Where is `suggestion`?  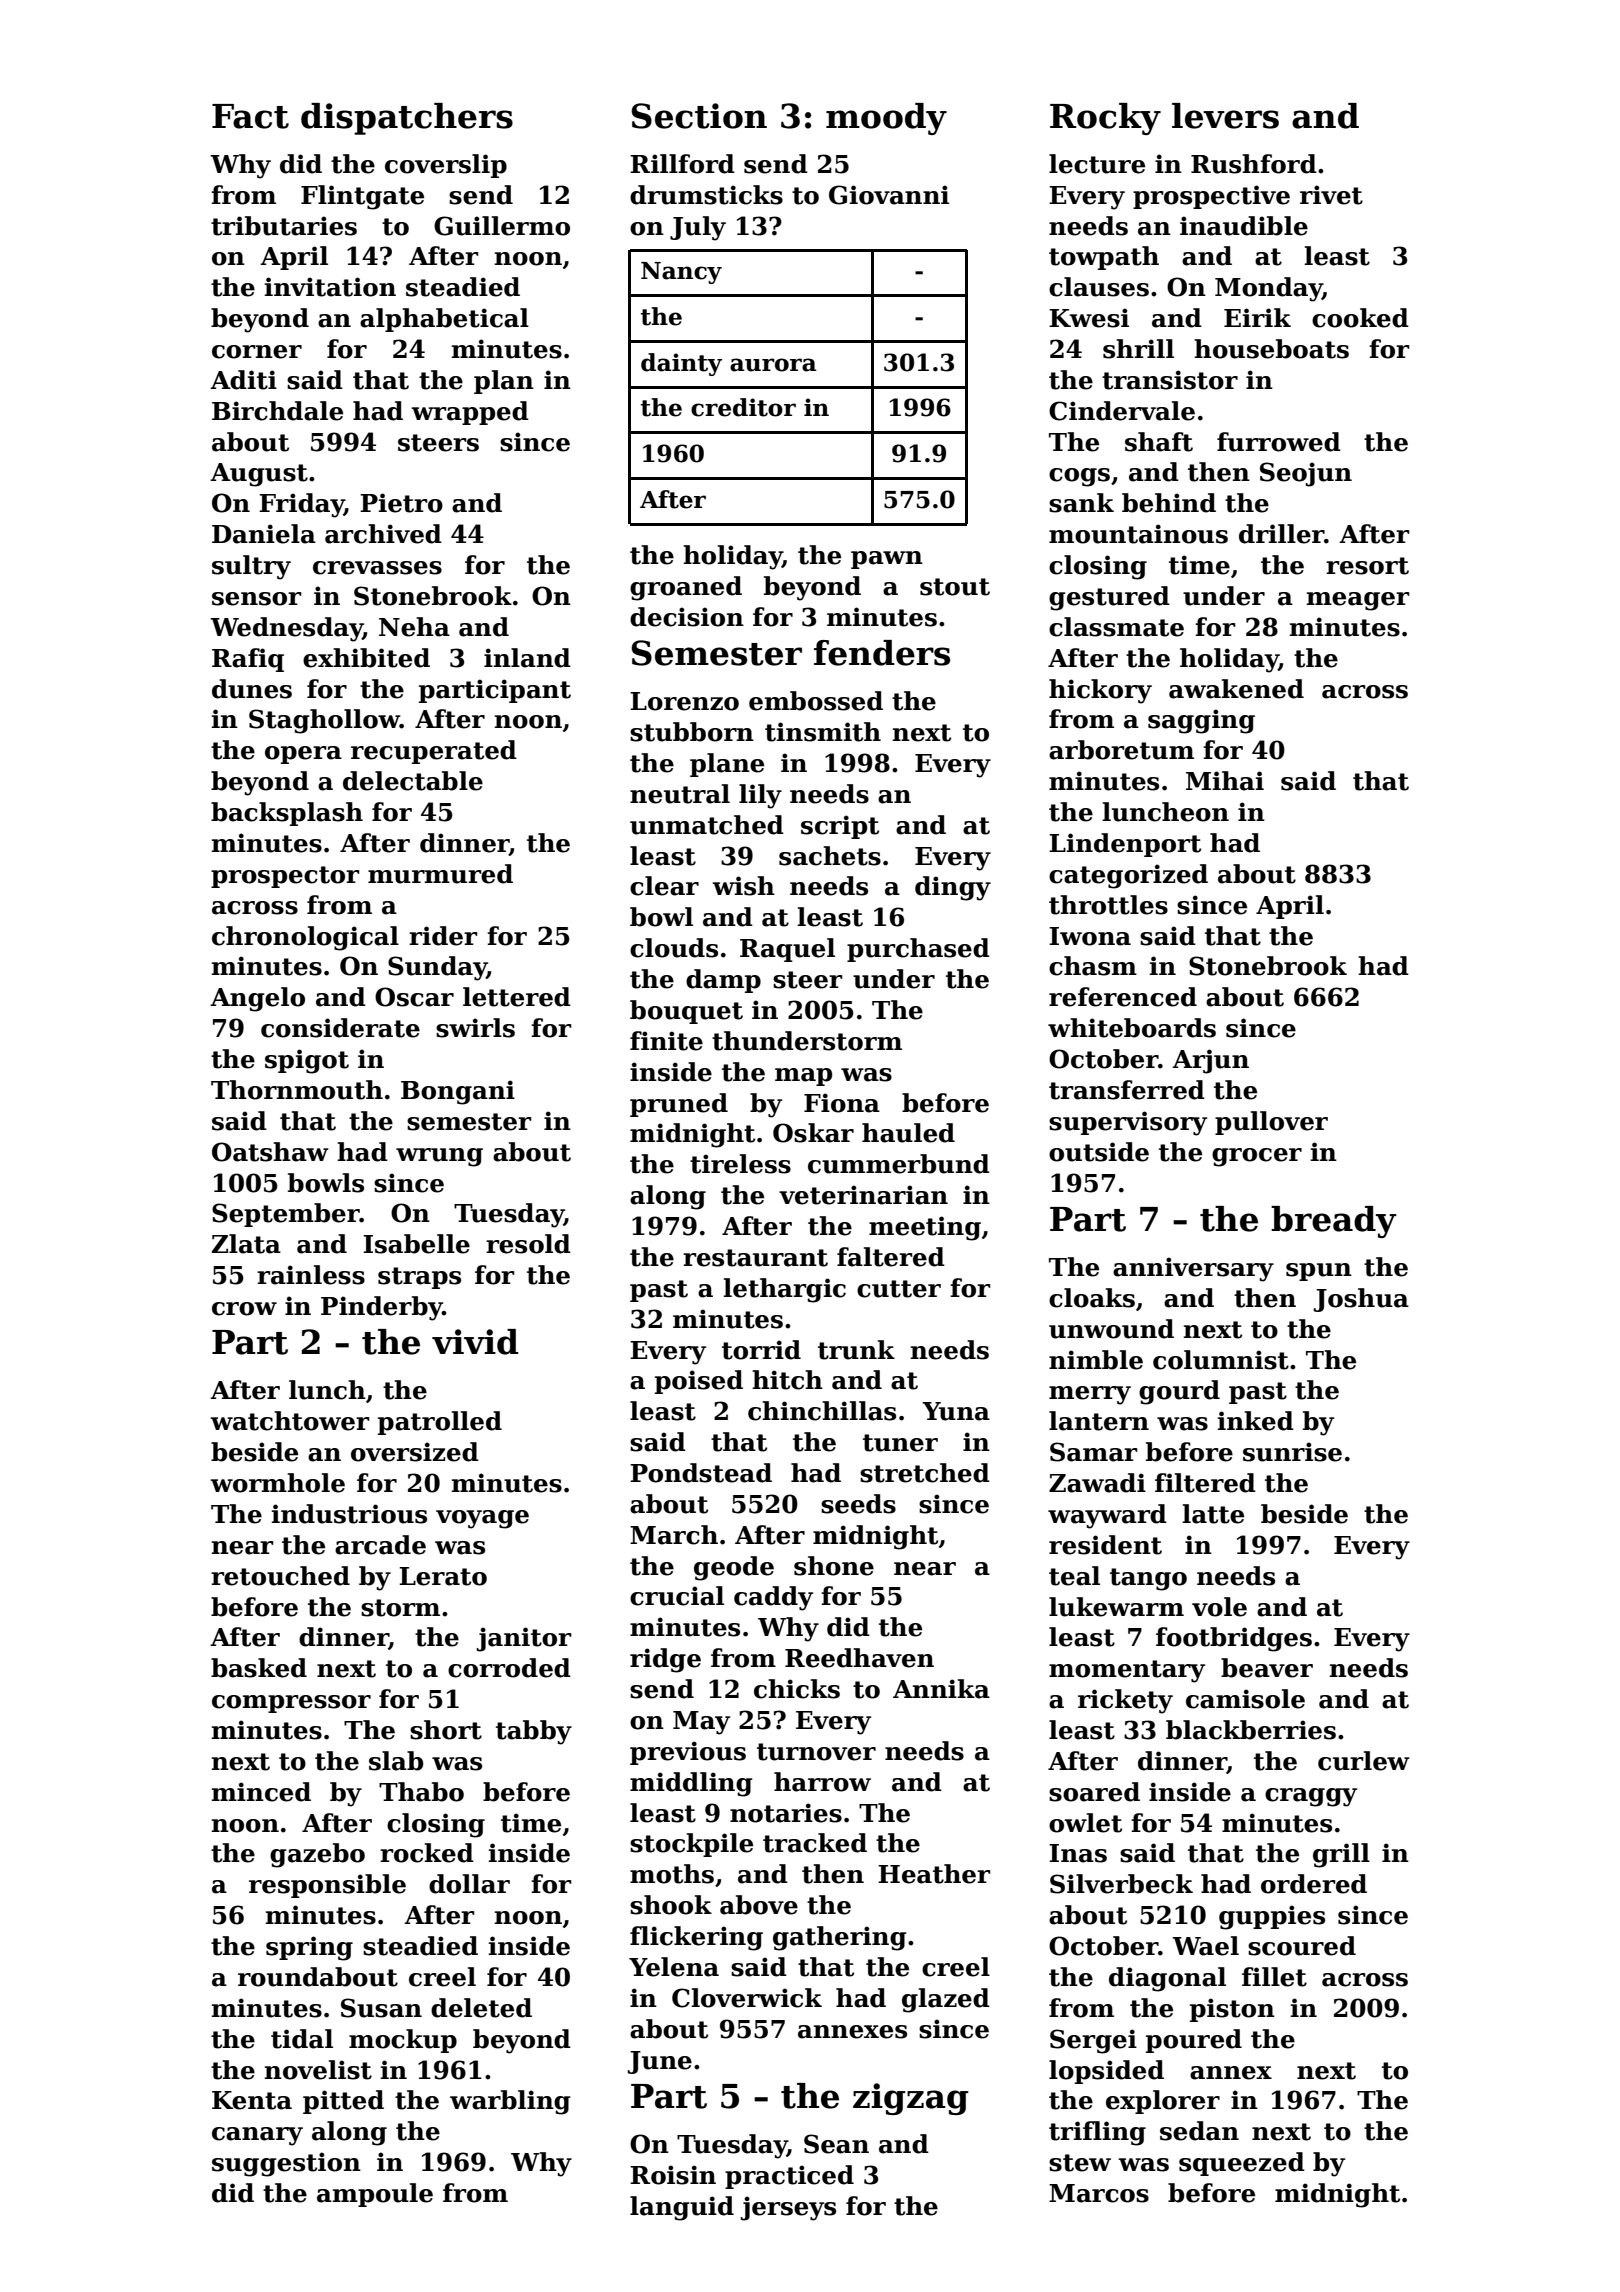
suggestion is located at coordinates (286, 2164).
